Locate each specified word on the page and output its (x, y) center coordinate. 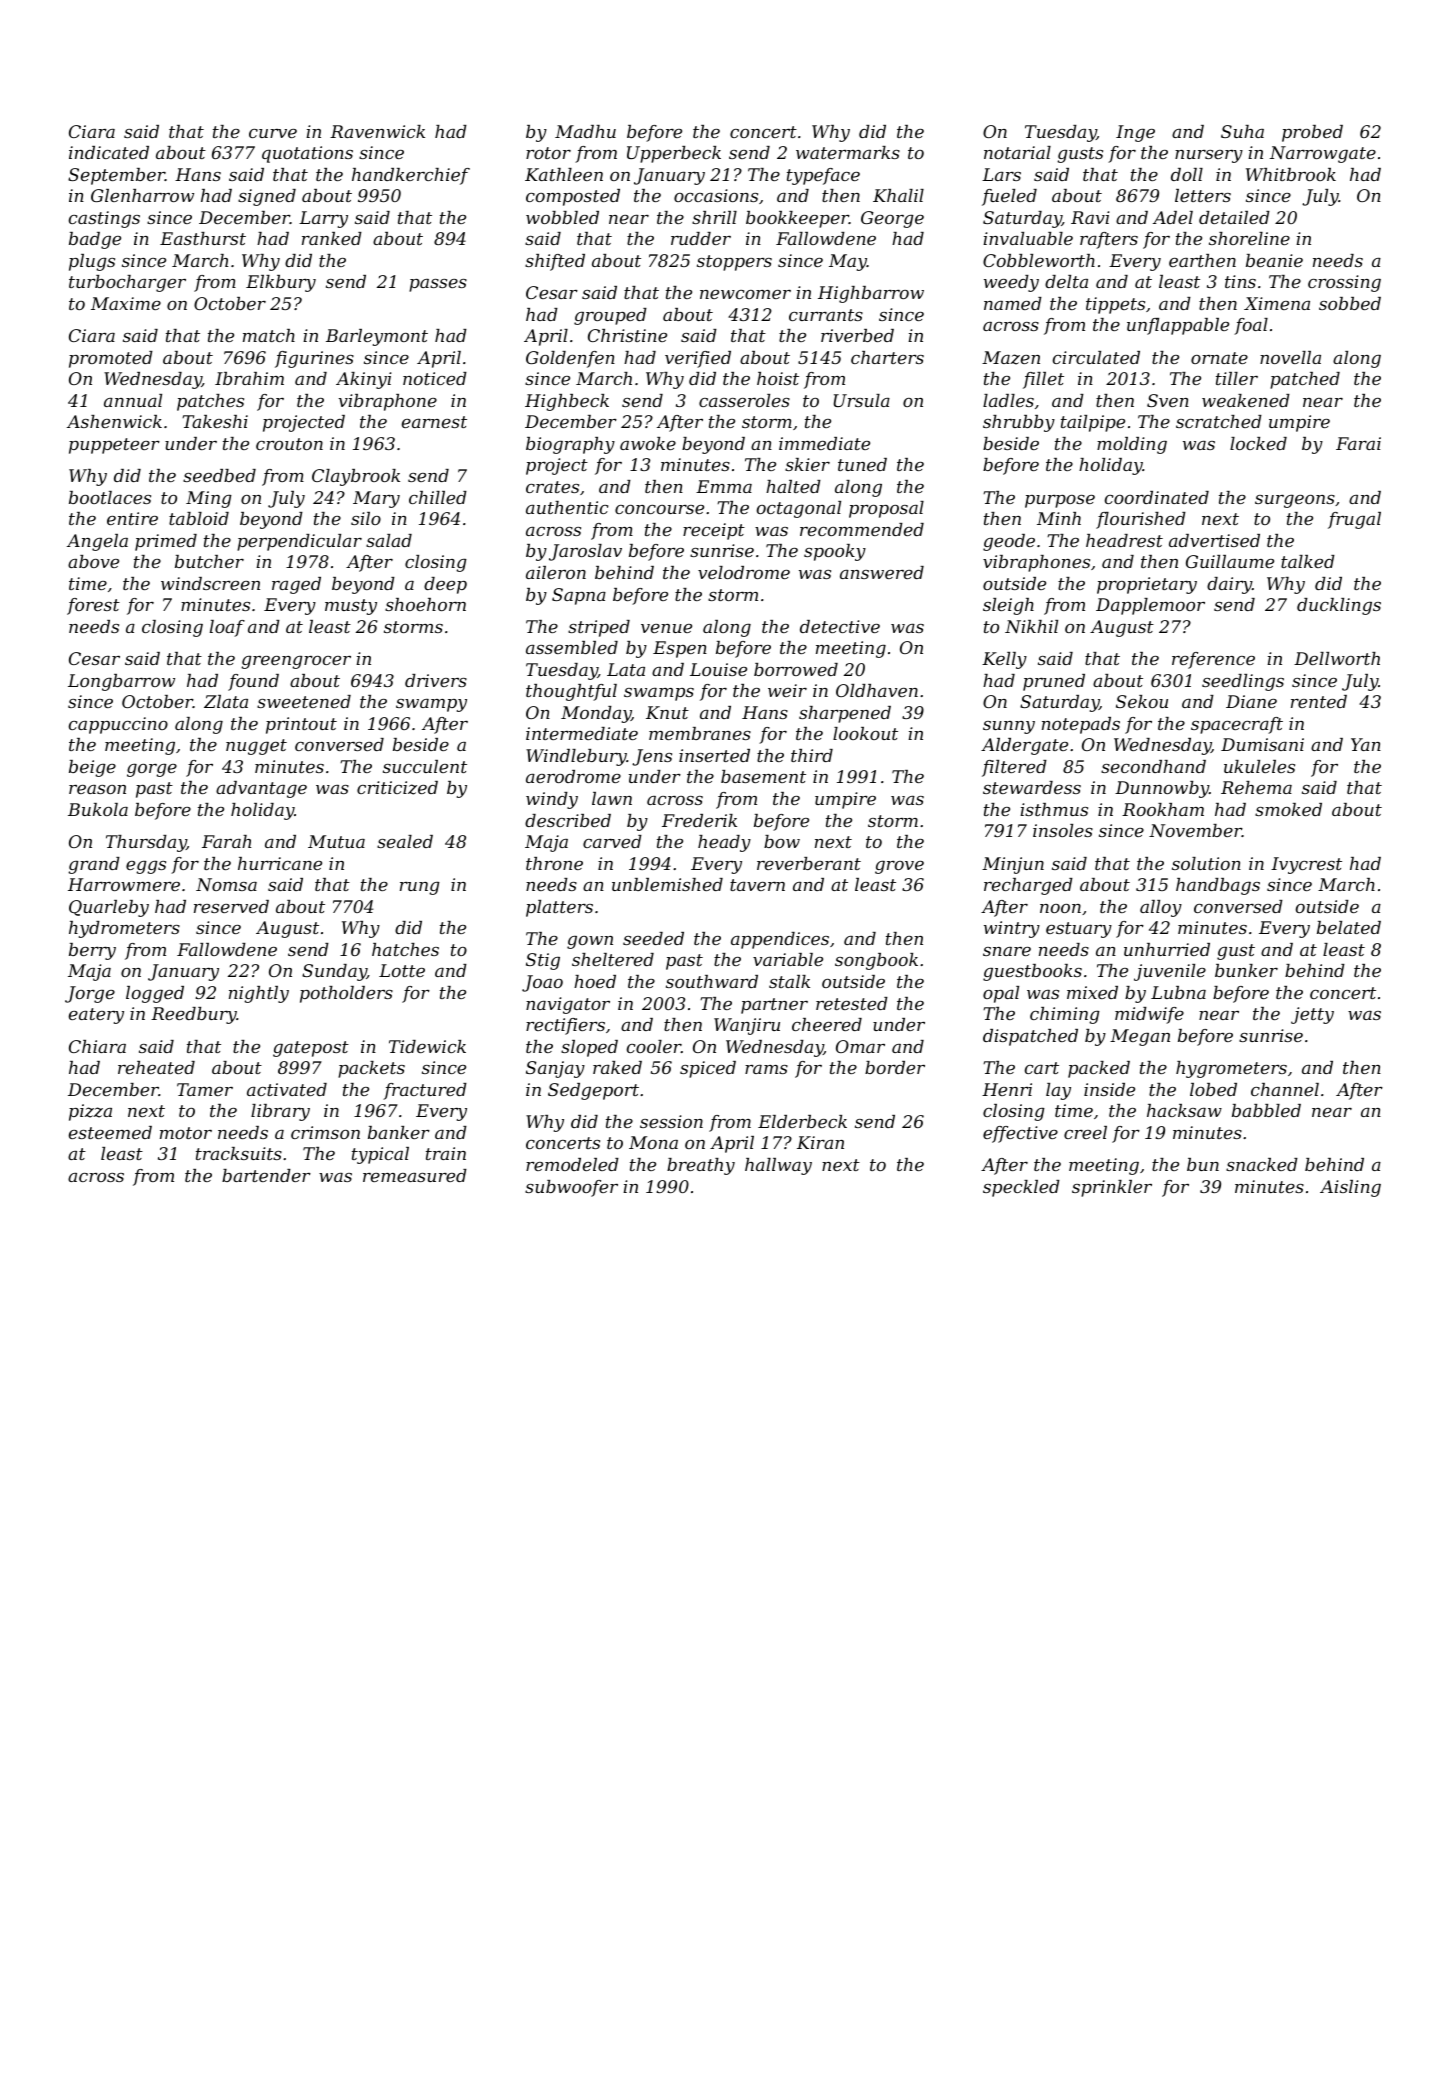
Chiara (97, 1046)
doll (1187, 174)
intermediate (582, 733)
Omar (860, 1046)
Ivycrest (1306, 865)
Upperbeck (674, 154)
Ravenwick (377, 131)
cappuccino (118, 725)
